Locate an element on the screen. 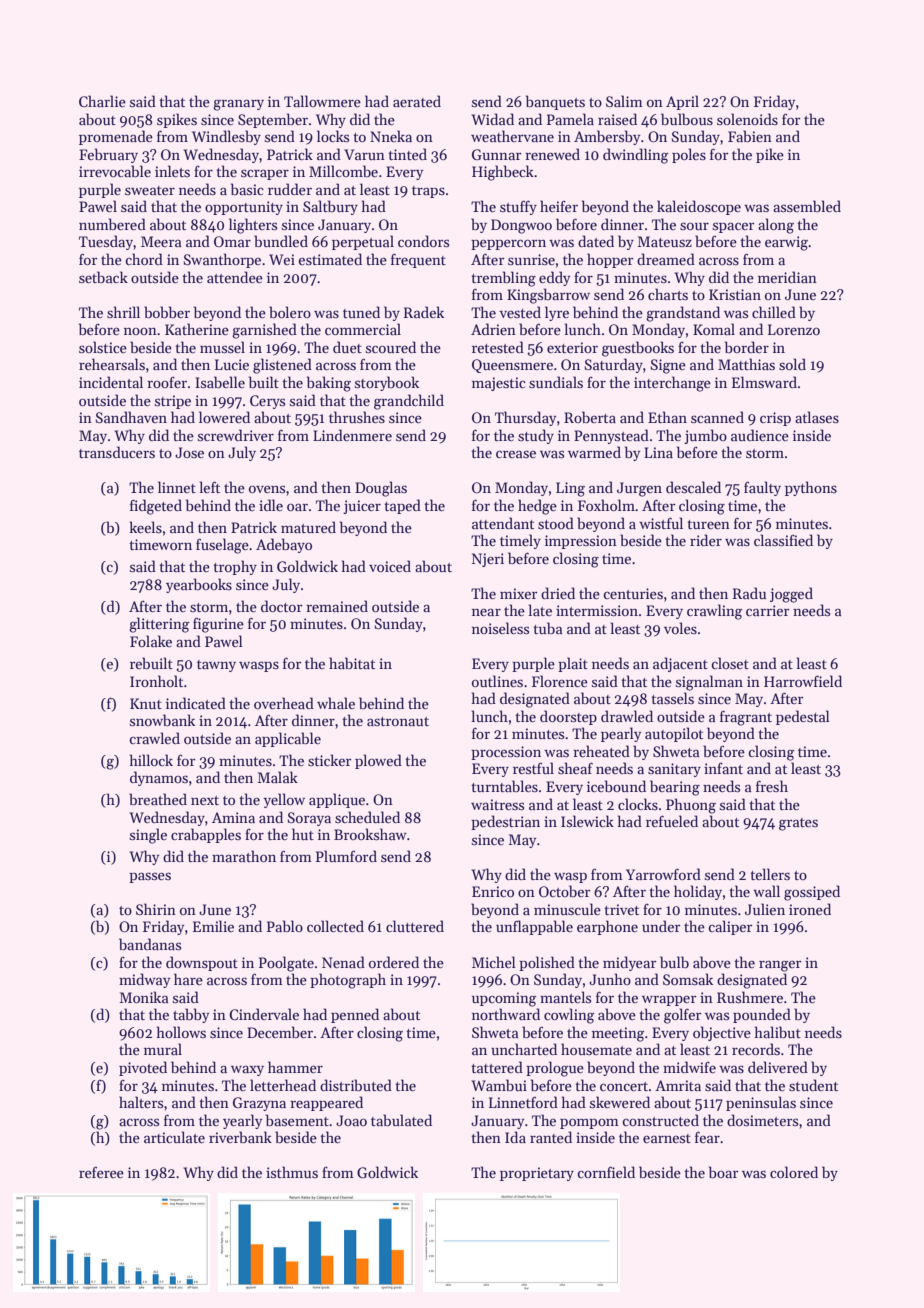  referee is located at coordinates (101, 1172).
